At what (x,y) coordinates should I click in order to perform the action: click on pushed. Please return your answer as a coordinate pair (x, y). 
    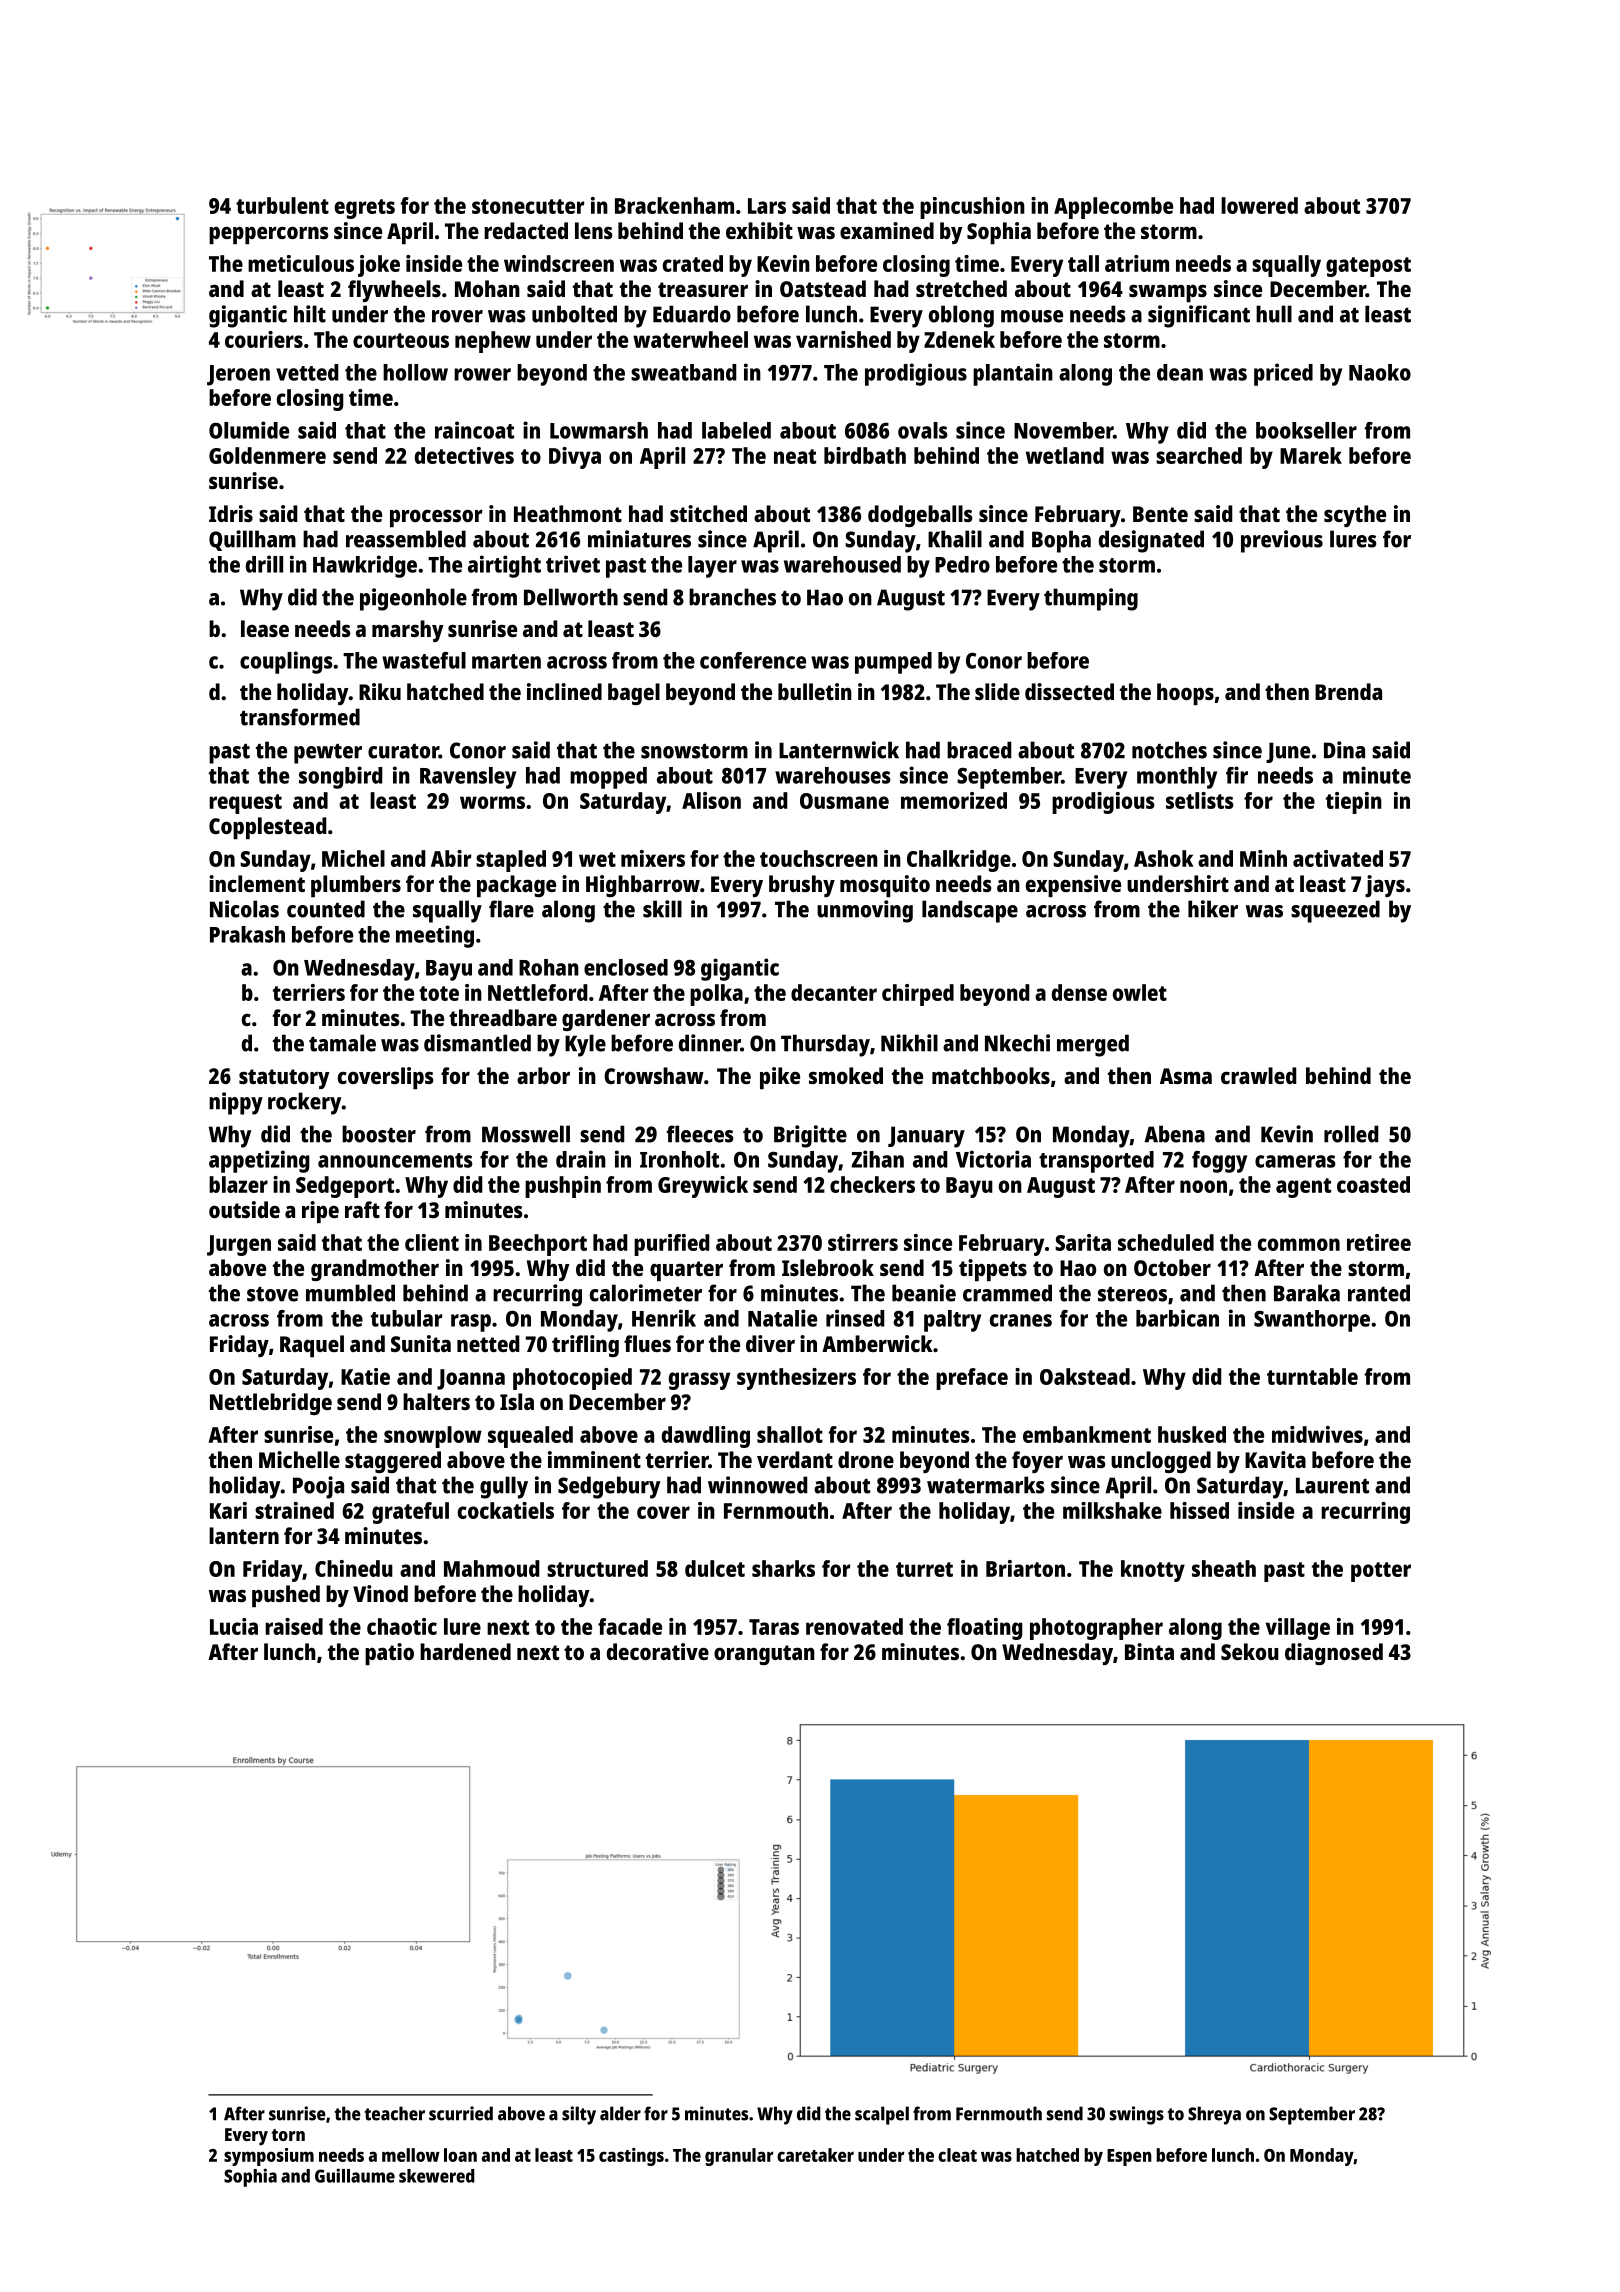
    Looking at the image, I should click on (286, 1596).
